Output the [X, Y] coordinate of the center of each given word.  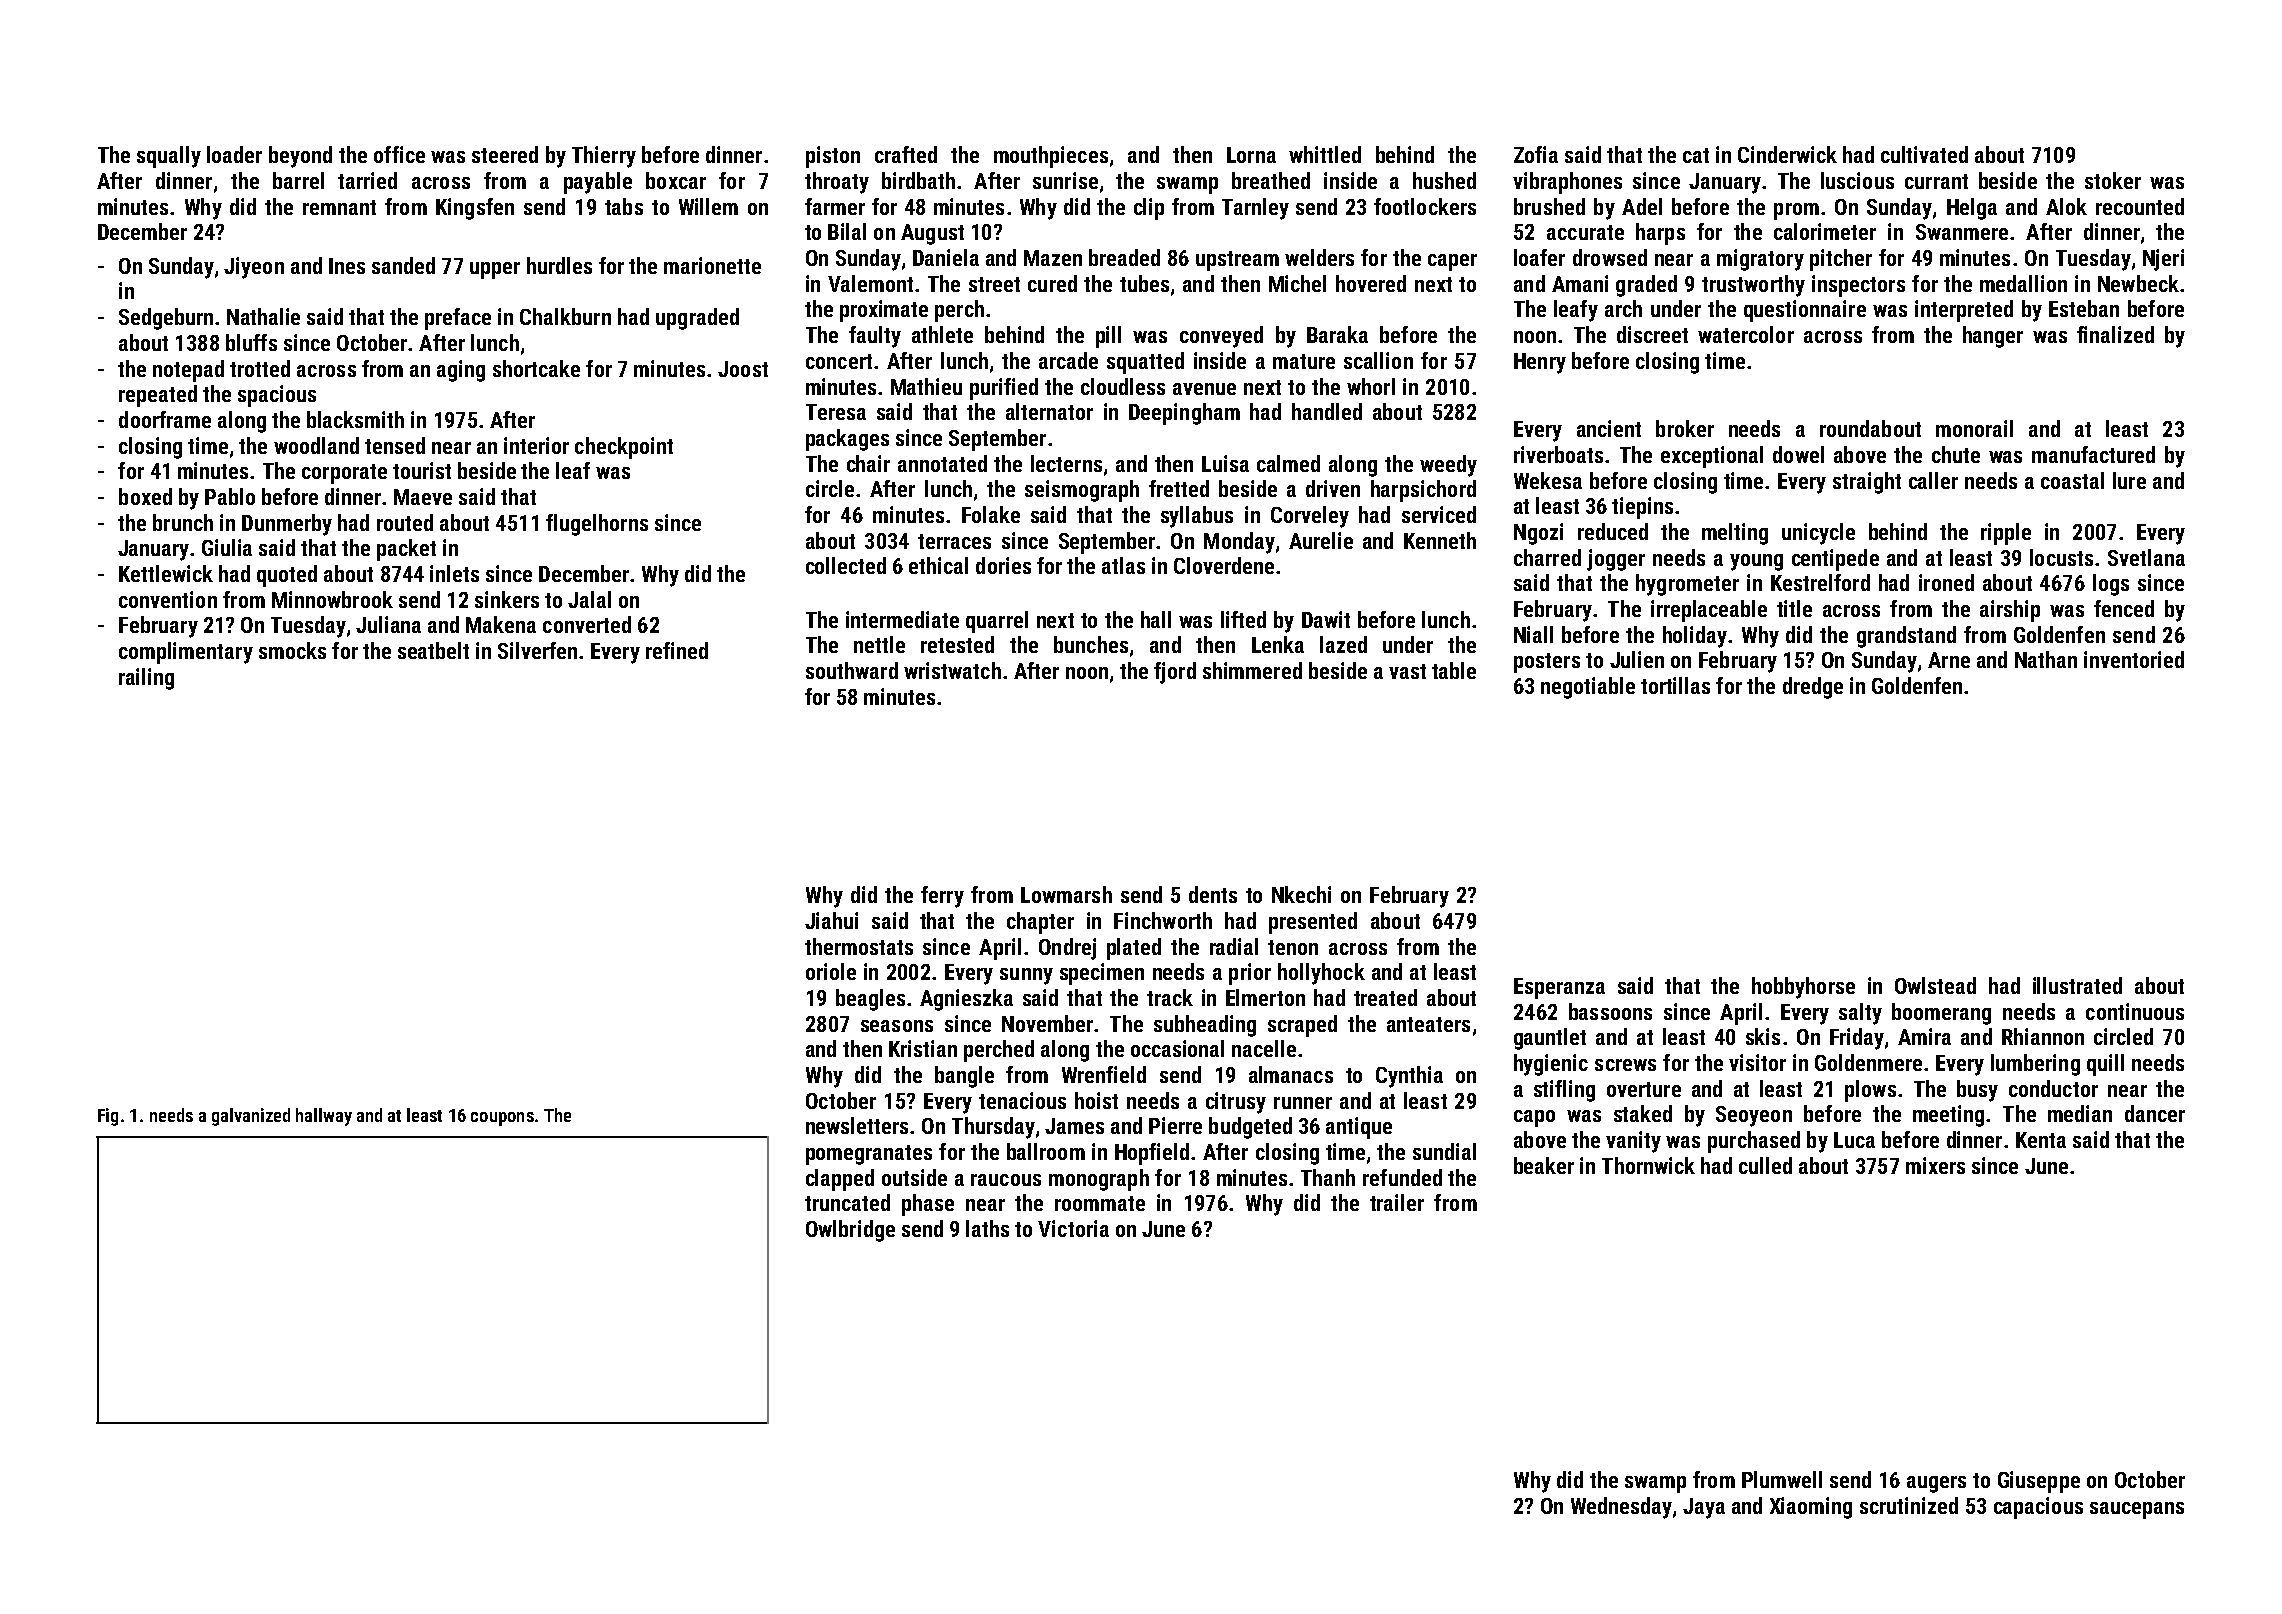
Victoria [1073, 1228]
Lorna [1251, 155]
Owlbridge [850, 1231]
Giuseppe [2039, 1482]
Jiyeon [254, 268]
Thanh [1328, 1177]
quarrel [997, 622]
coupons [502, 1119]
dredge [1813, 688]
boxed [145, 496]
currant [1936, 181]
